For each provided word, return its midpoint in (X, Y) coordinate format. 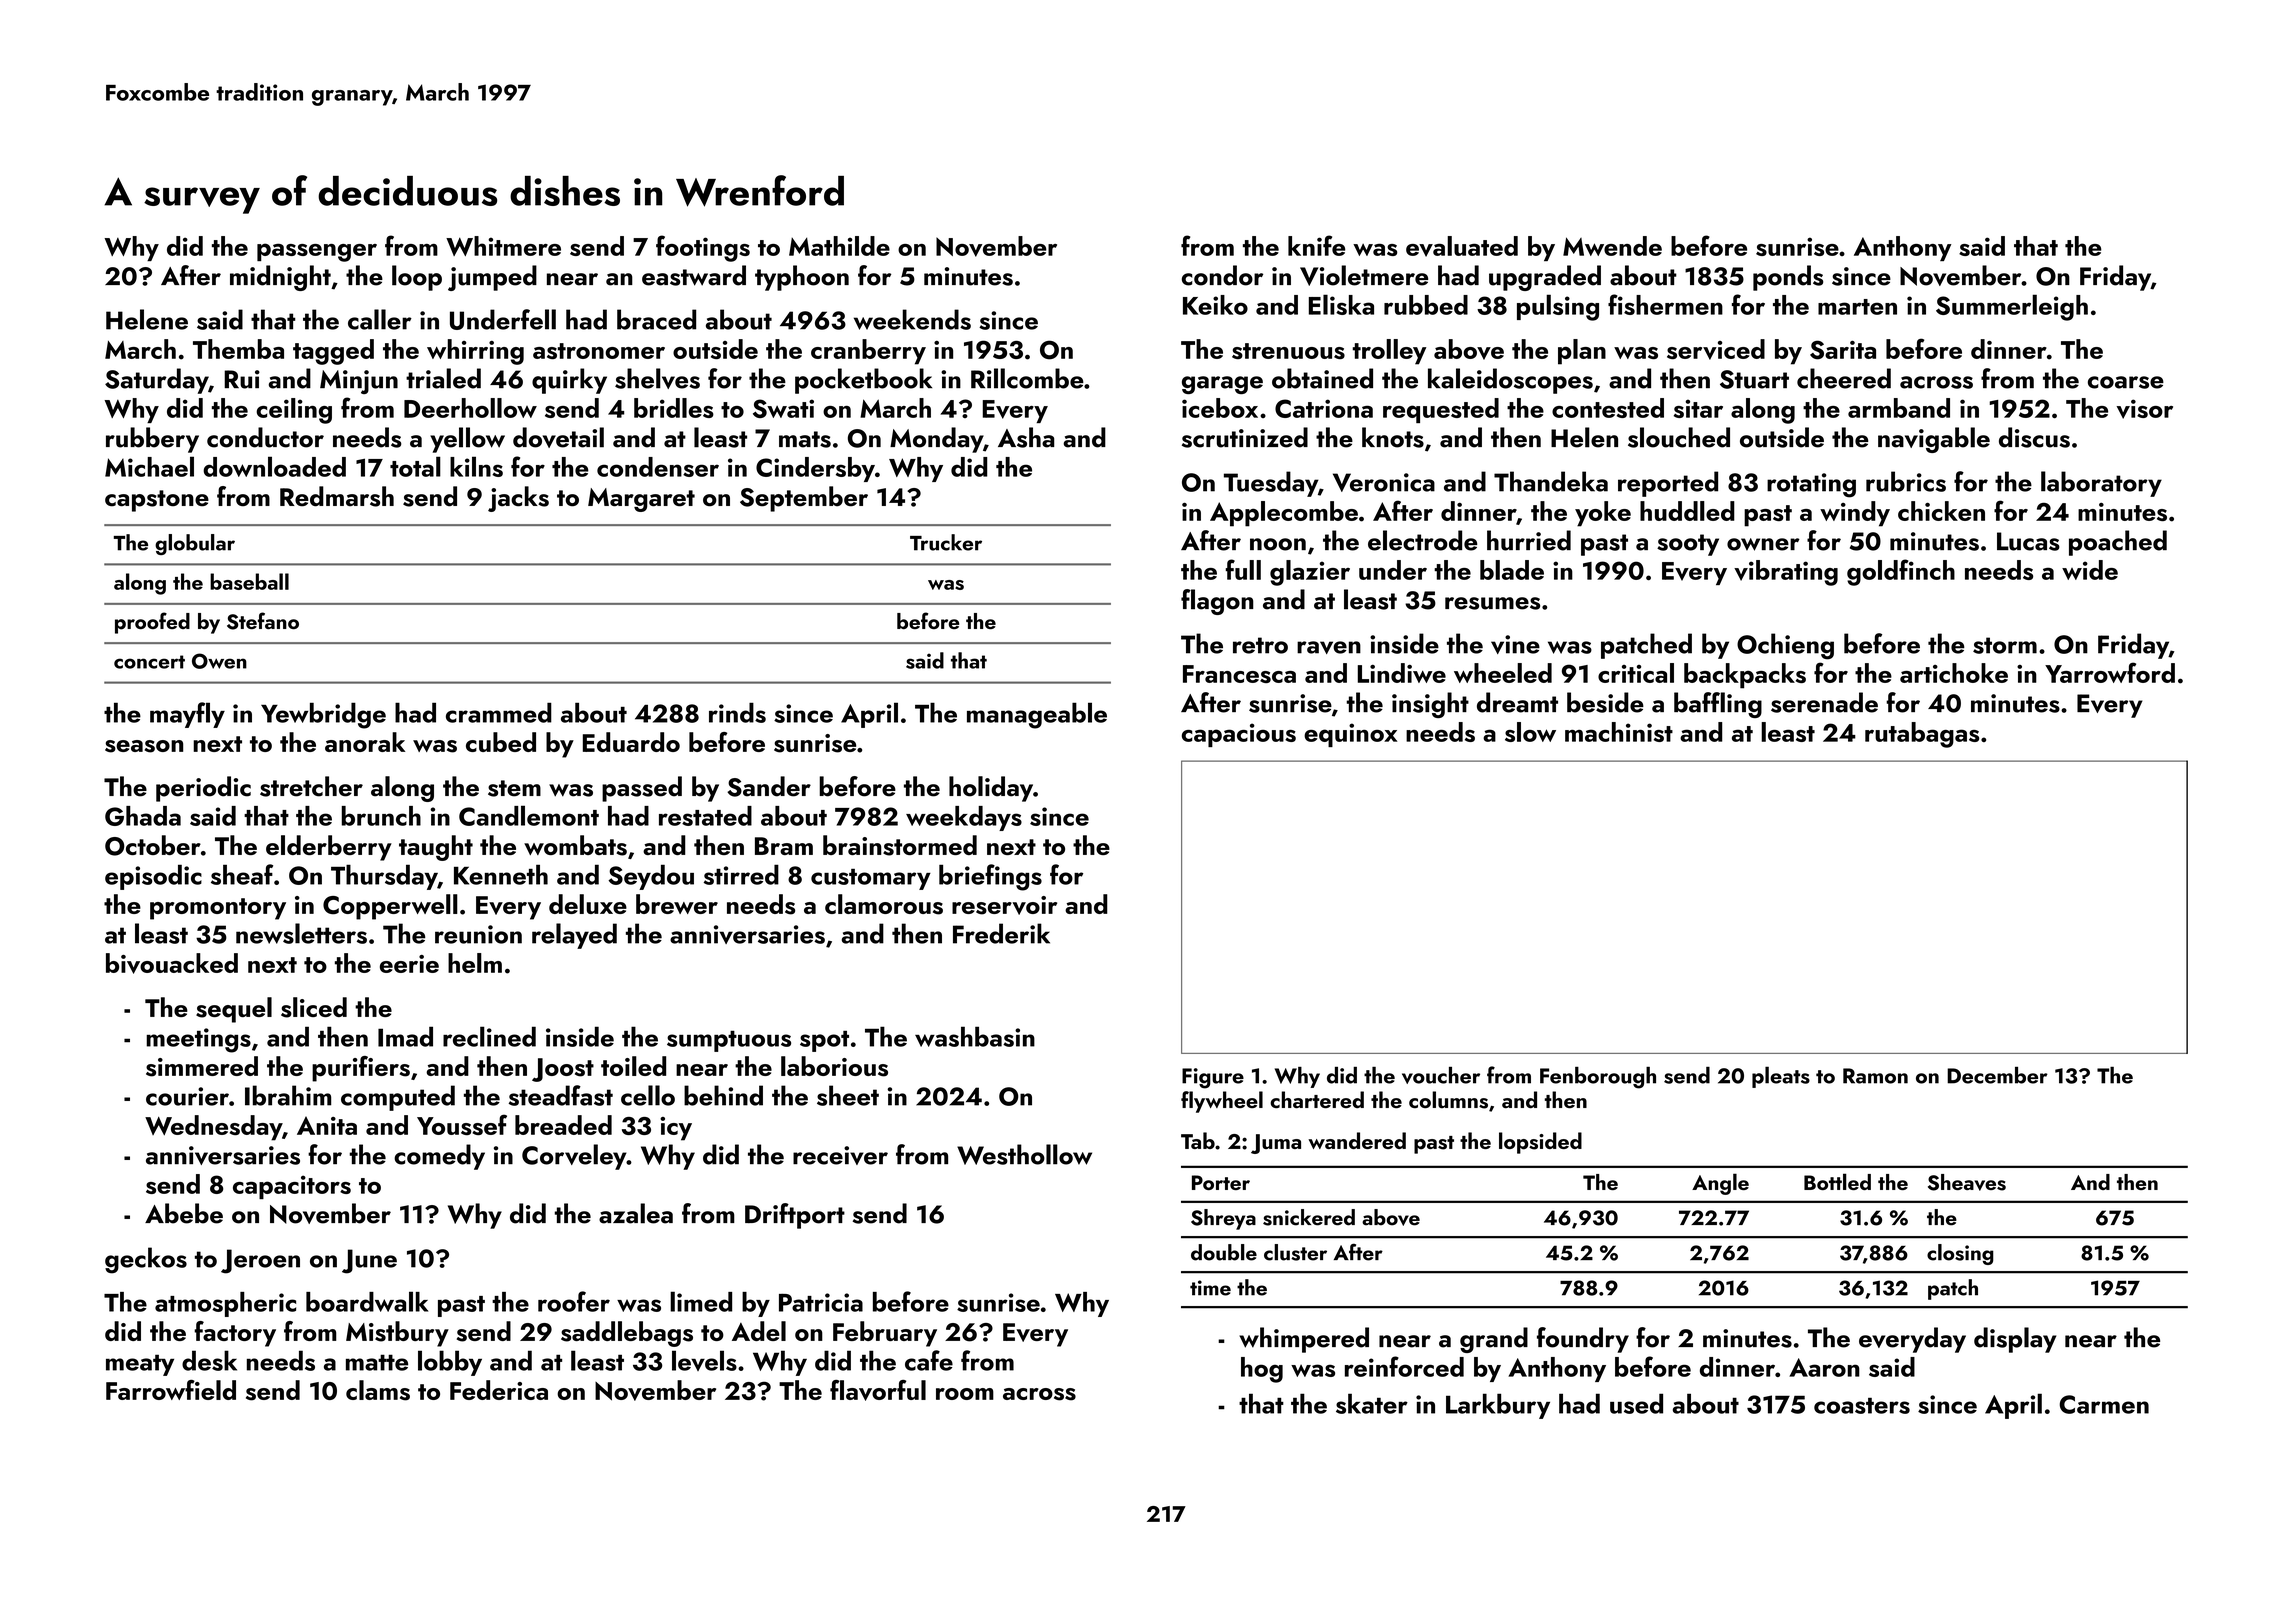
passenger (317, 252)
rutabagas (1922, 735)
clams (378, 1390)
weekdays (964, 818)
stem (514, 788)
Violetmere (1364, 275)
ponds (1788, 278)
